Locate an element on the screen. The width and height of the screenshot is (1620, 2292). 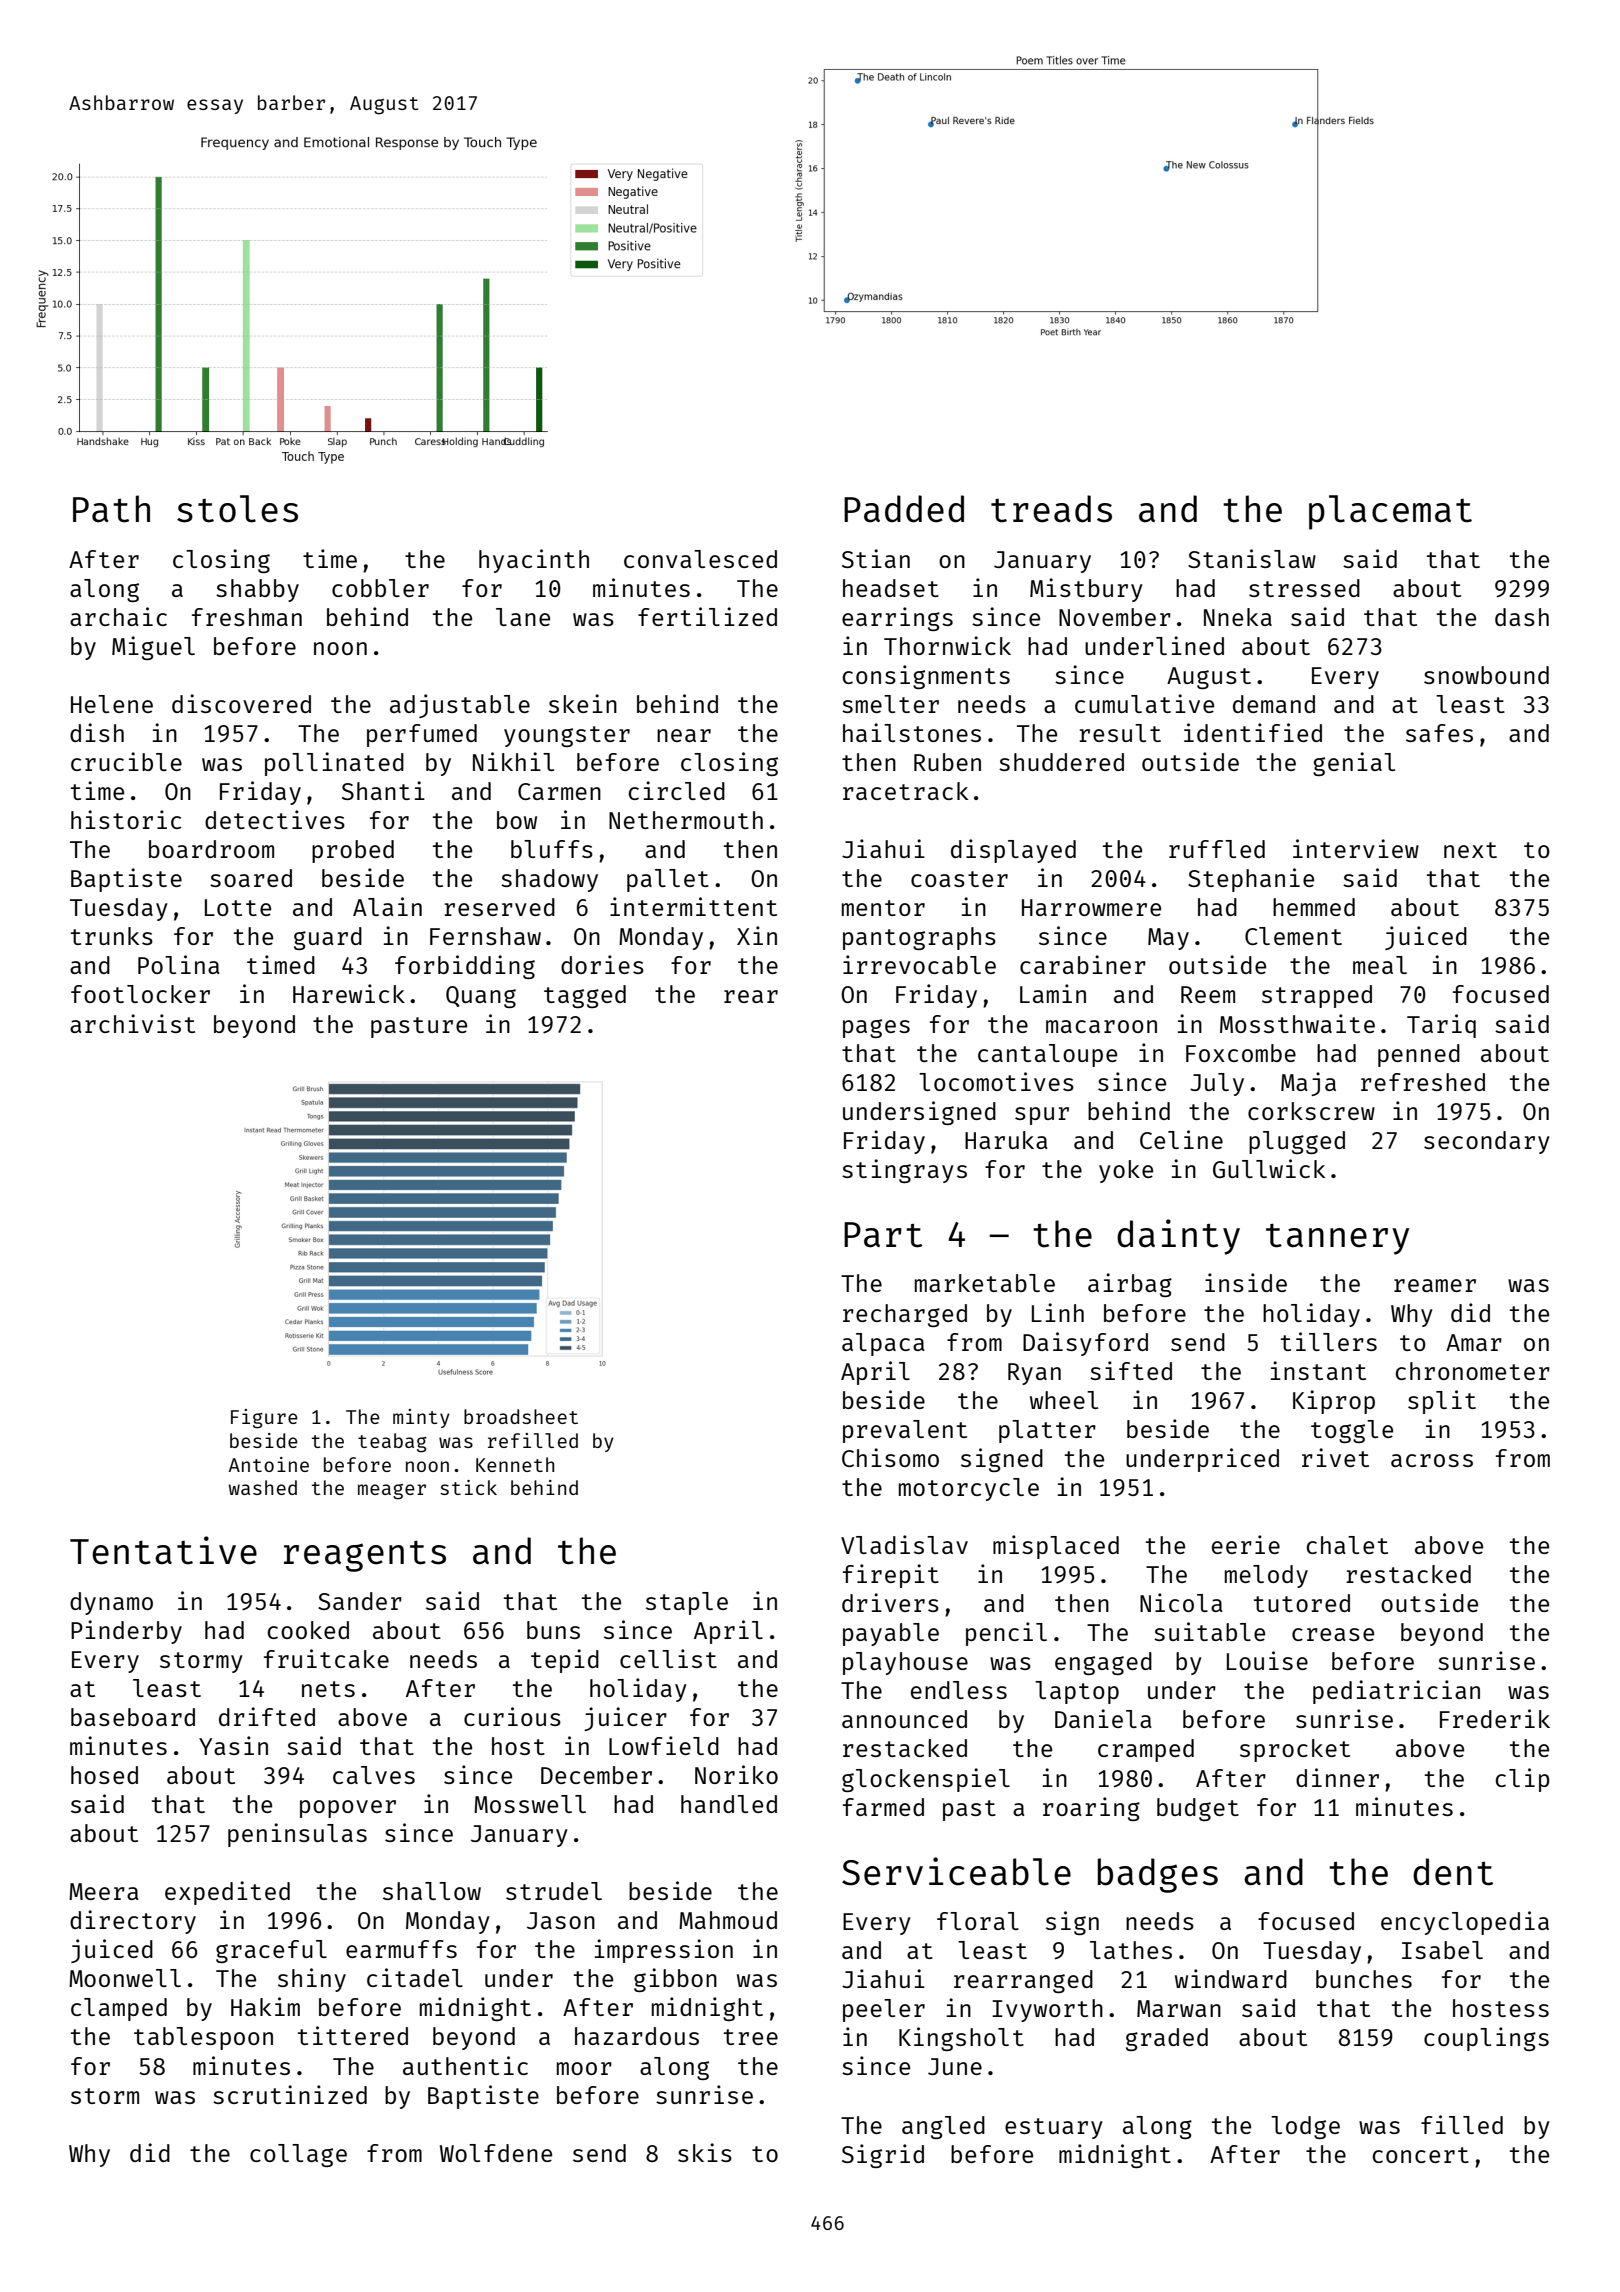
collage is located at coordinates (298, 2155).
